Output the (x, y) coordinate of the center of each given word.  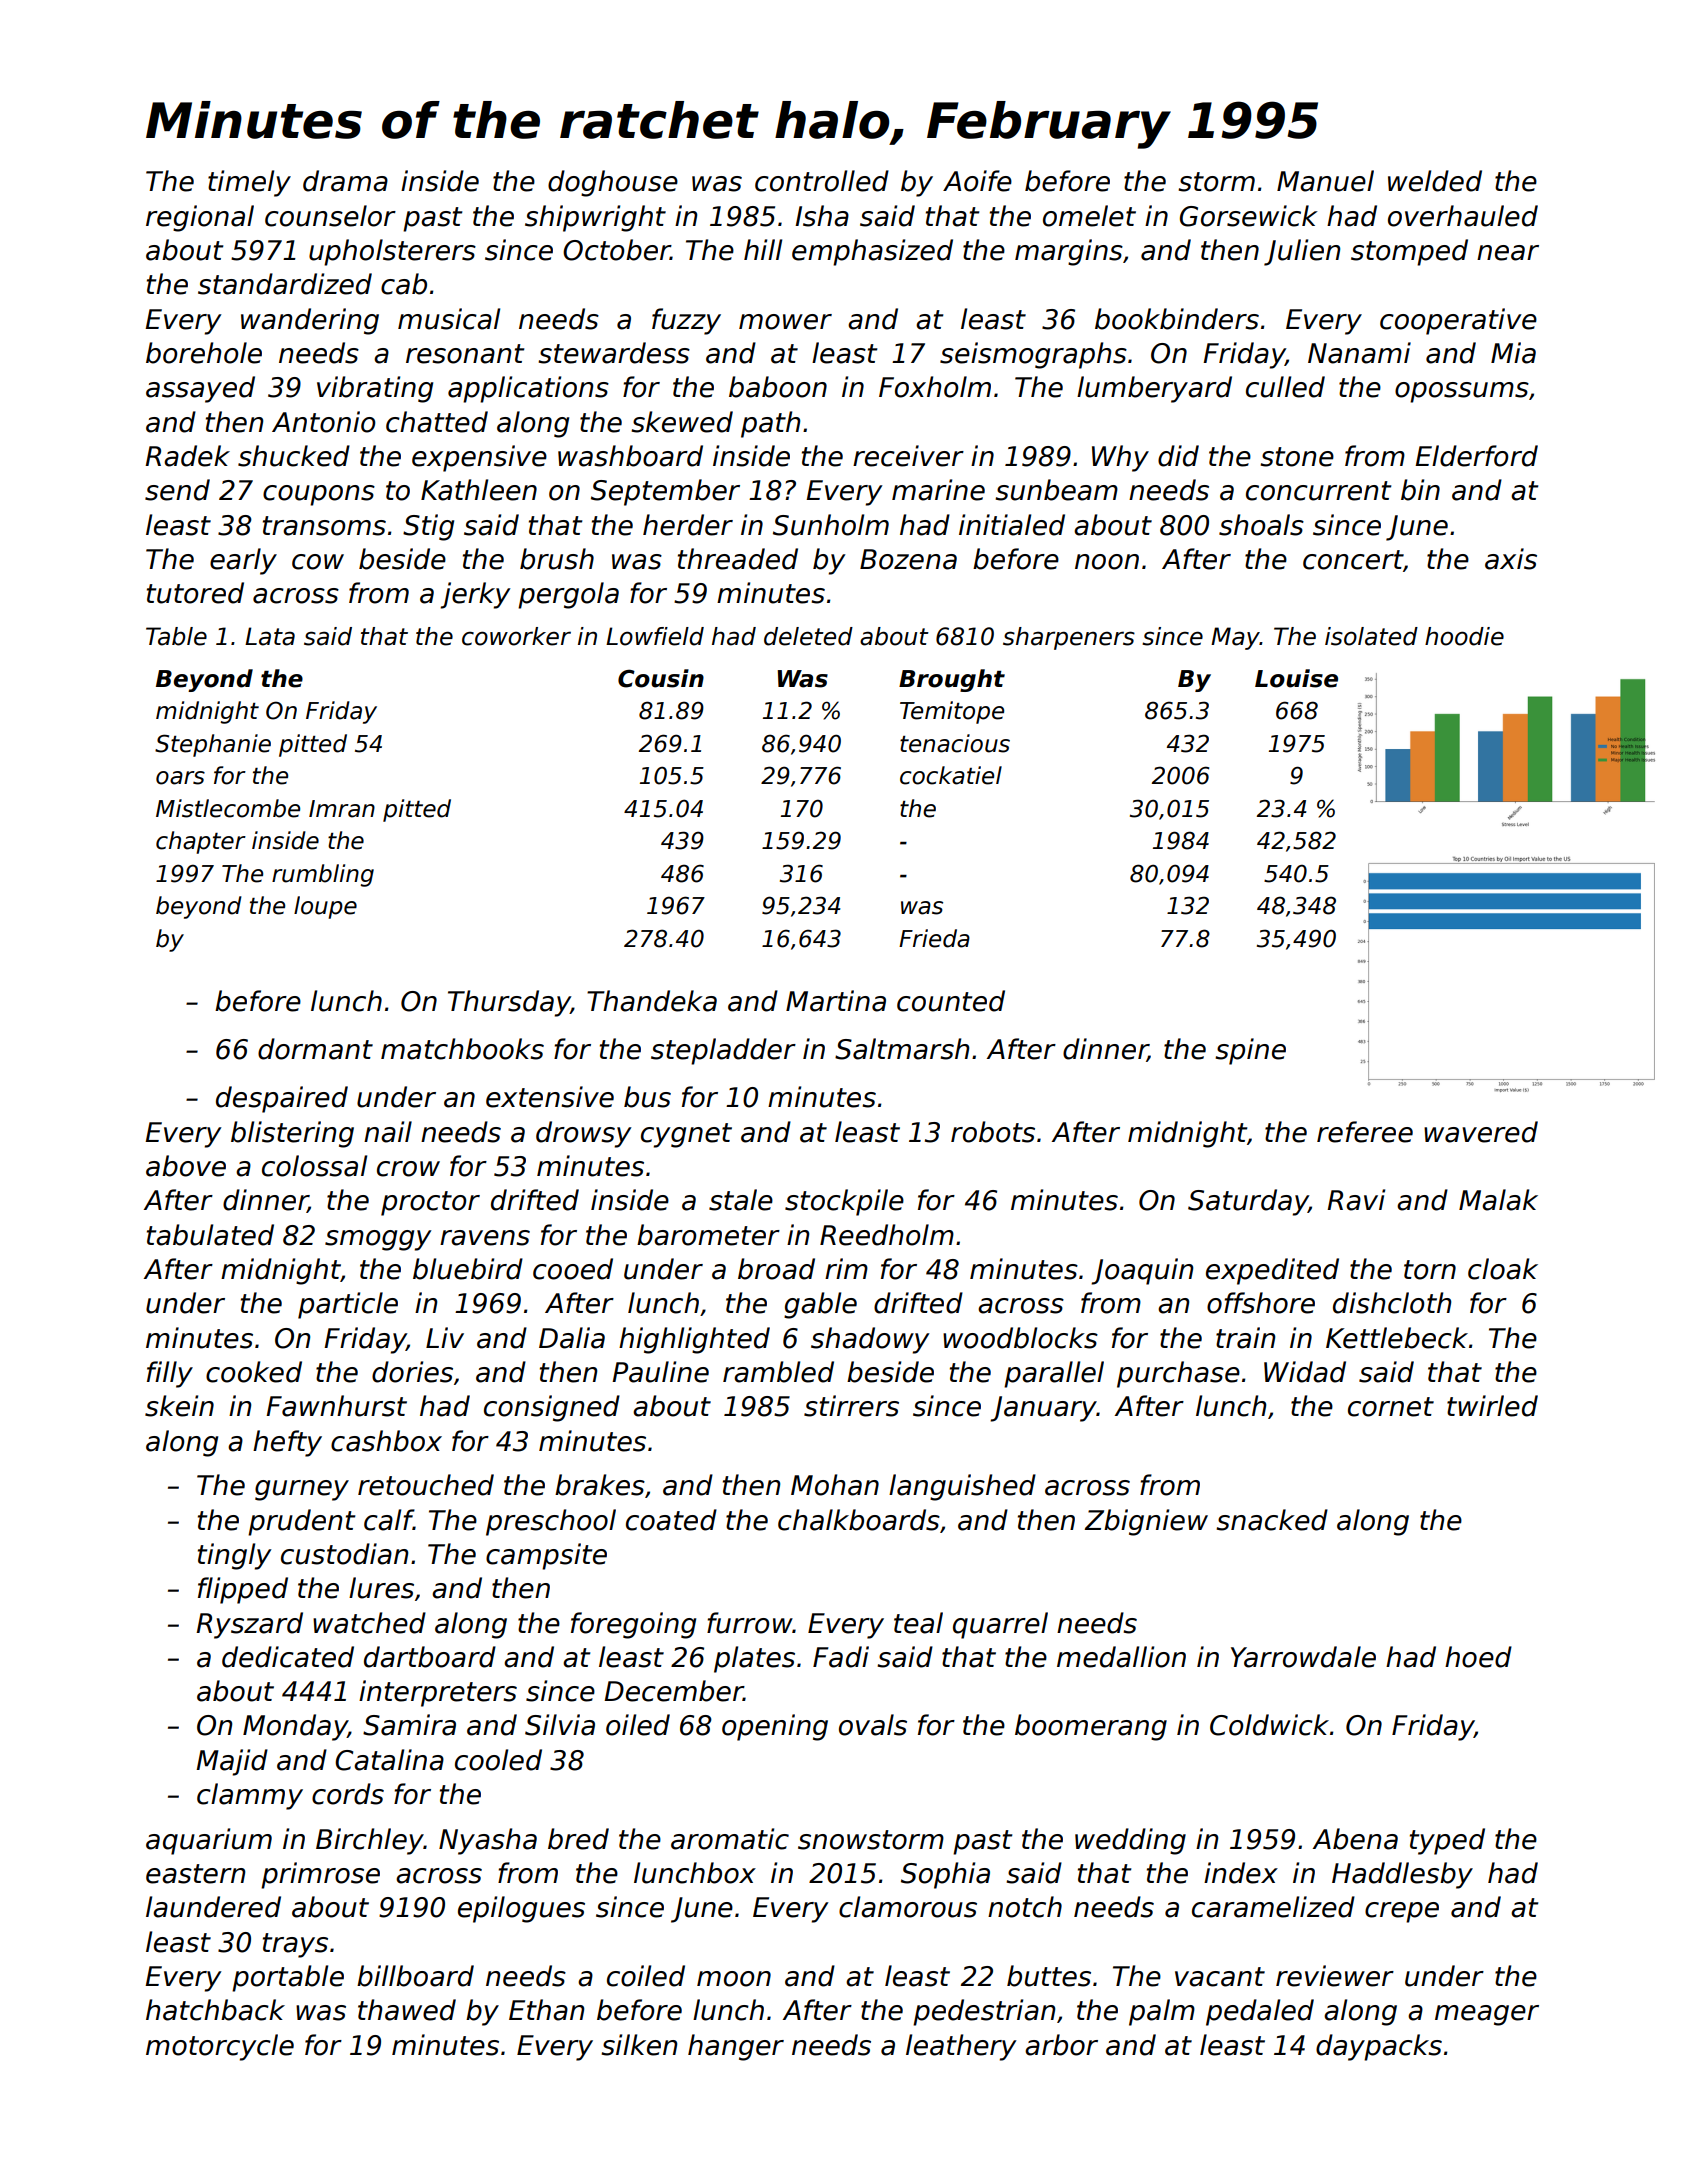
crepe (1402, 1912)
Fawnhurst (336, 1406)
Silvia (560, 1725)
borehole (204, 353)
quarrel (1000, 1625)
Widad (1305, 1372)
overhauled (1463, 216)
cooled (498, 1760)
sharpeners (1069, 638)
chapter (201, 842)
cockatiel (951, 775)
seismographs (1033, 355)
